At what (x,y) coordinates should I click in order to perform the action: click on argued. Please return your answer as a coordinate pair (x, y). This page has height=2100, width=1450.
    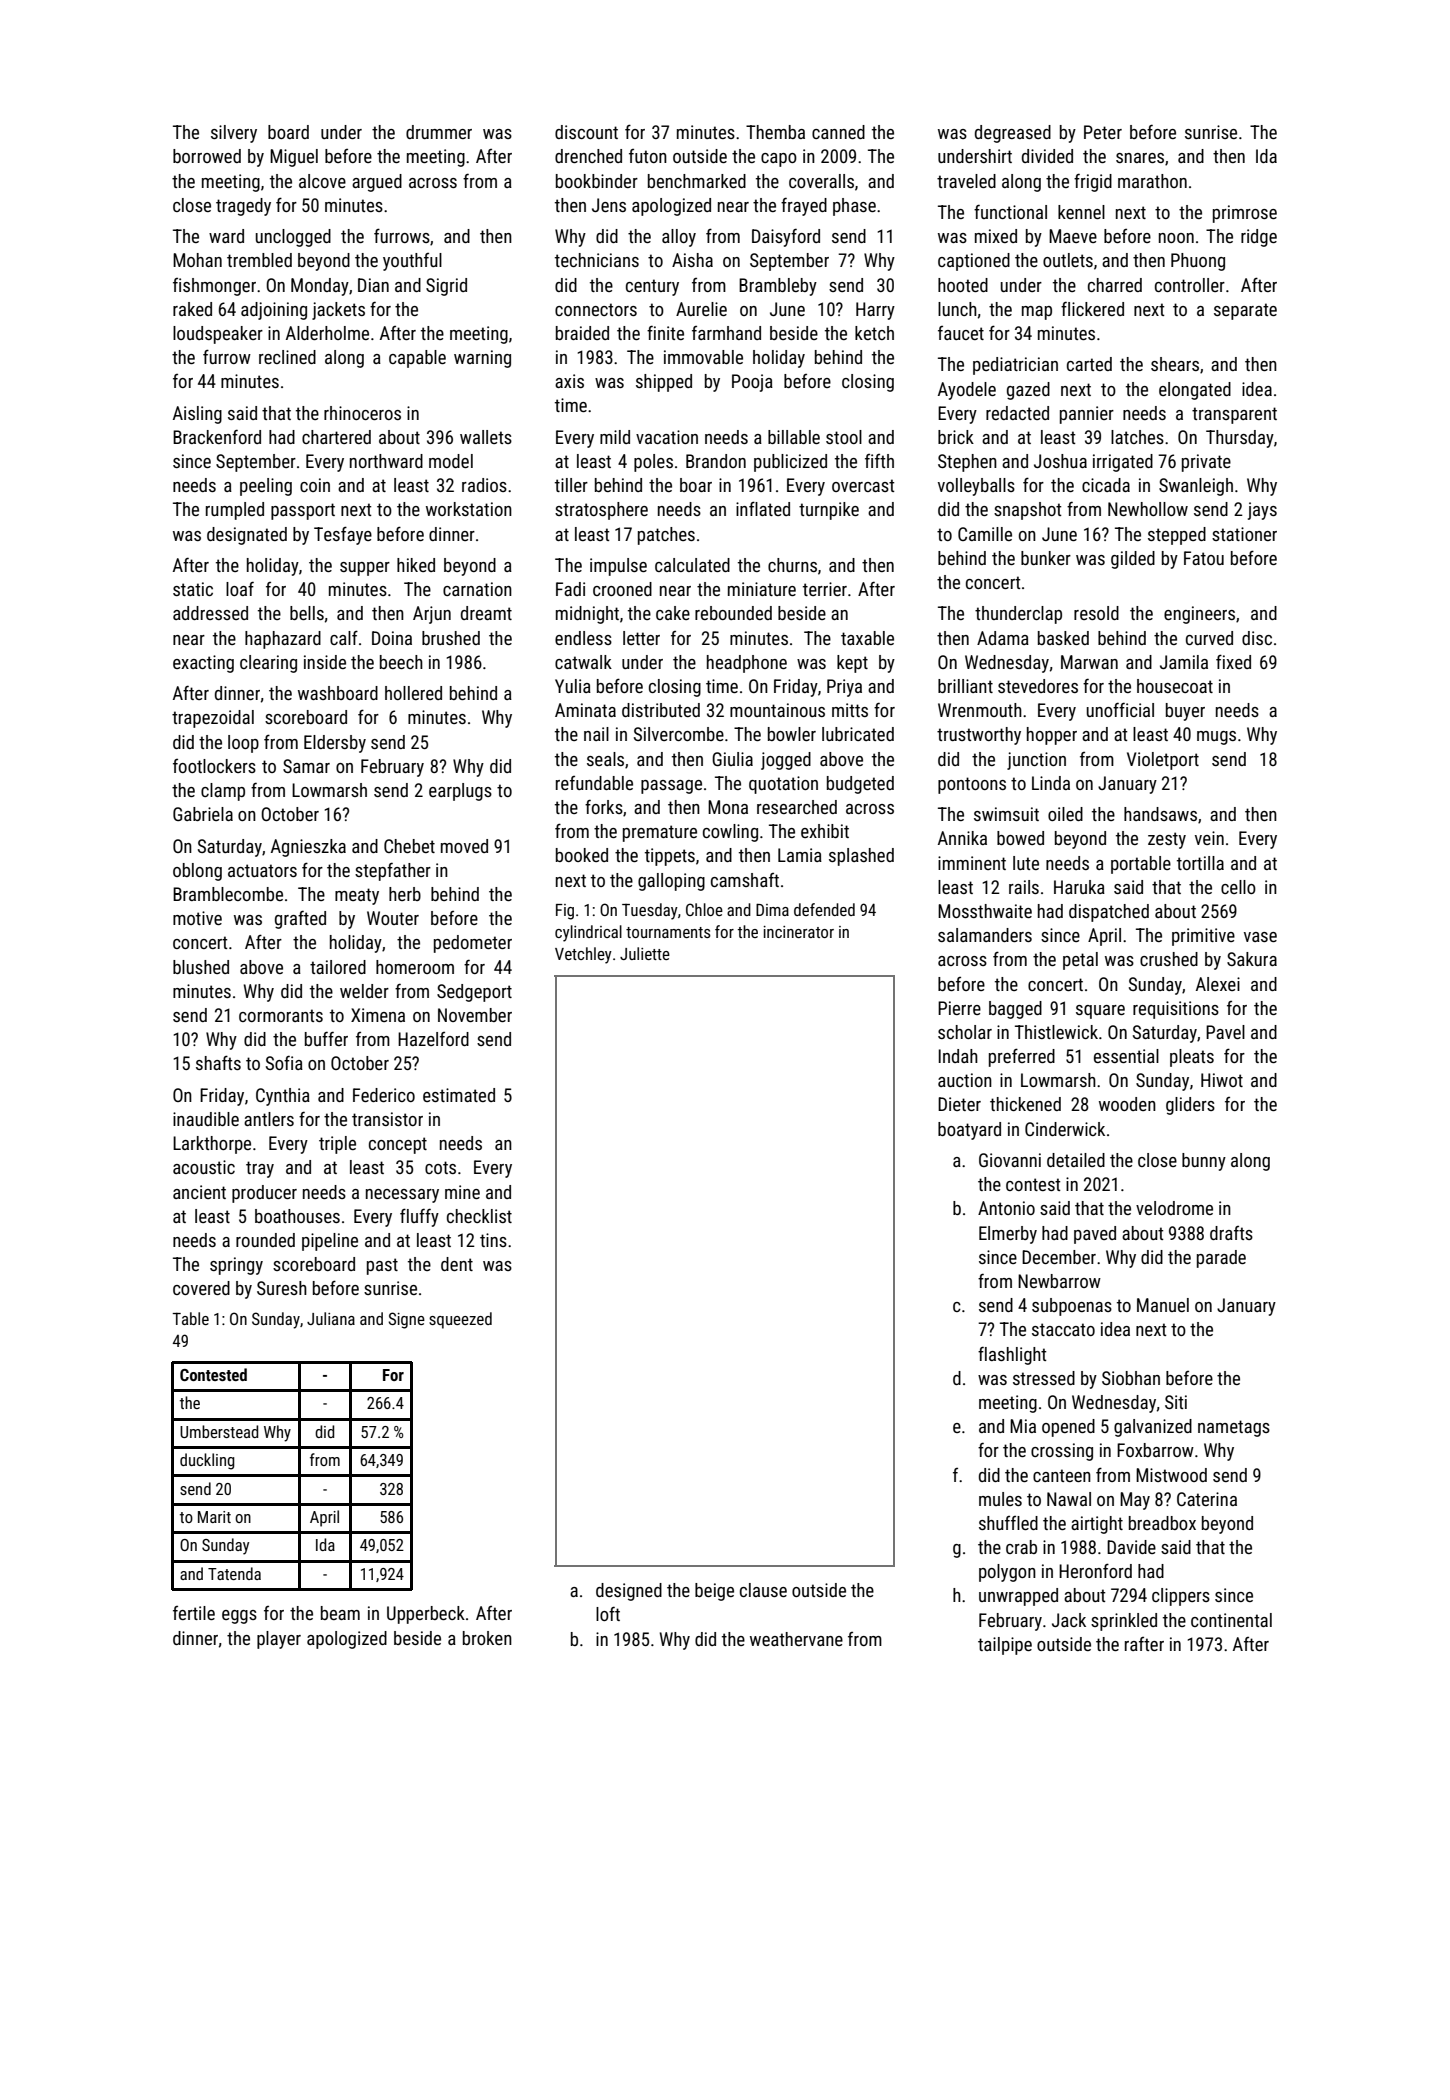
    Looking at the image, I should click on (377, 183).
